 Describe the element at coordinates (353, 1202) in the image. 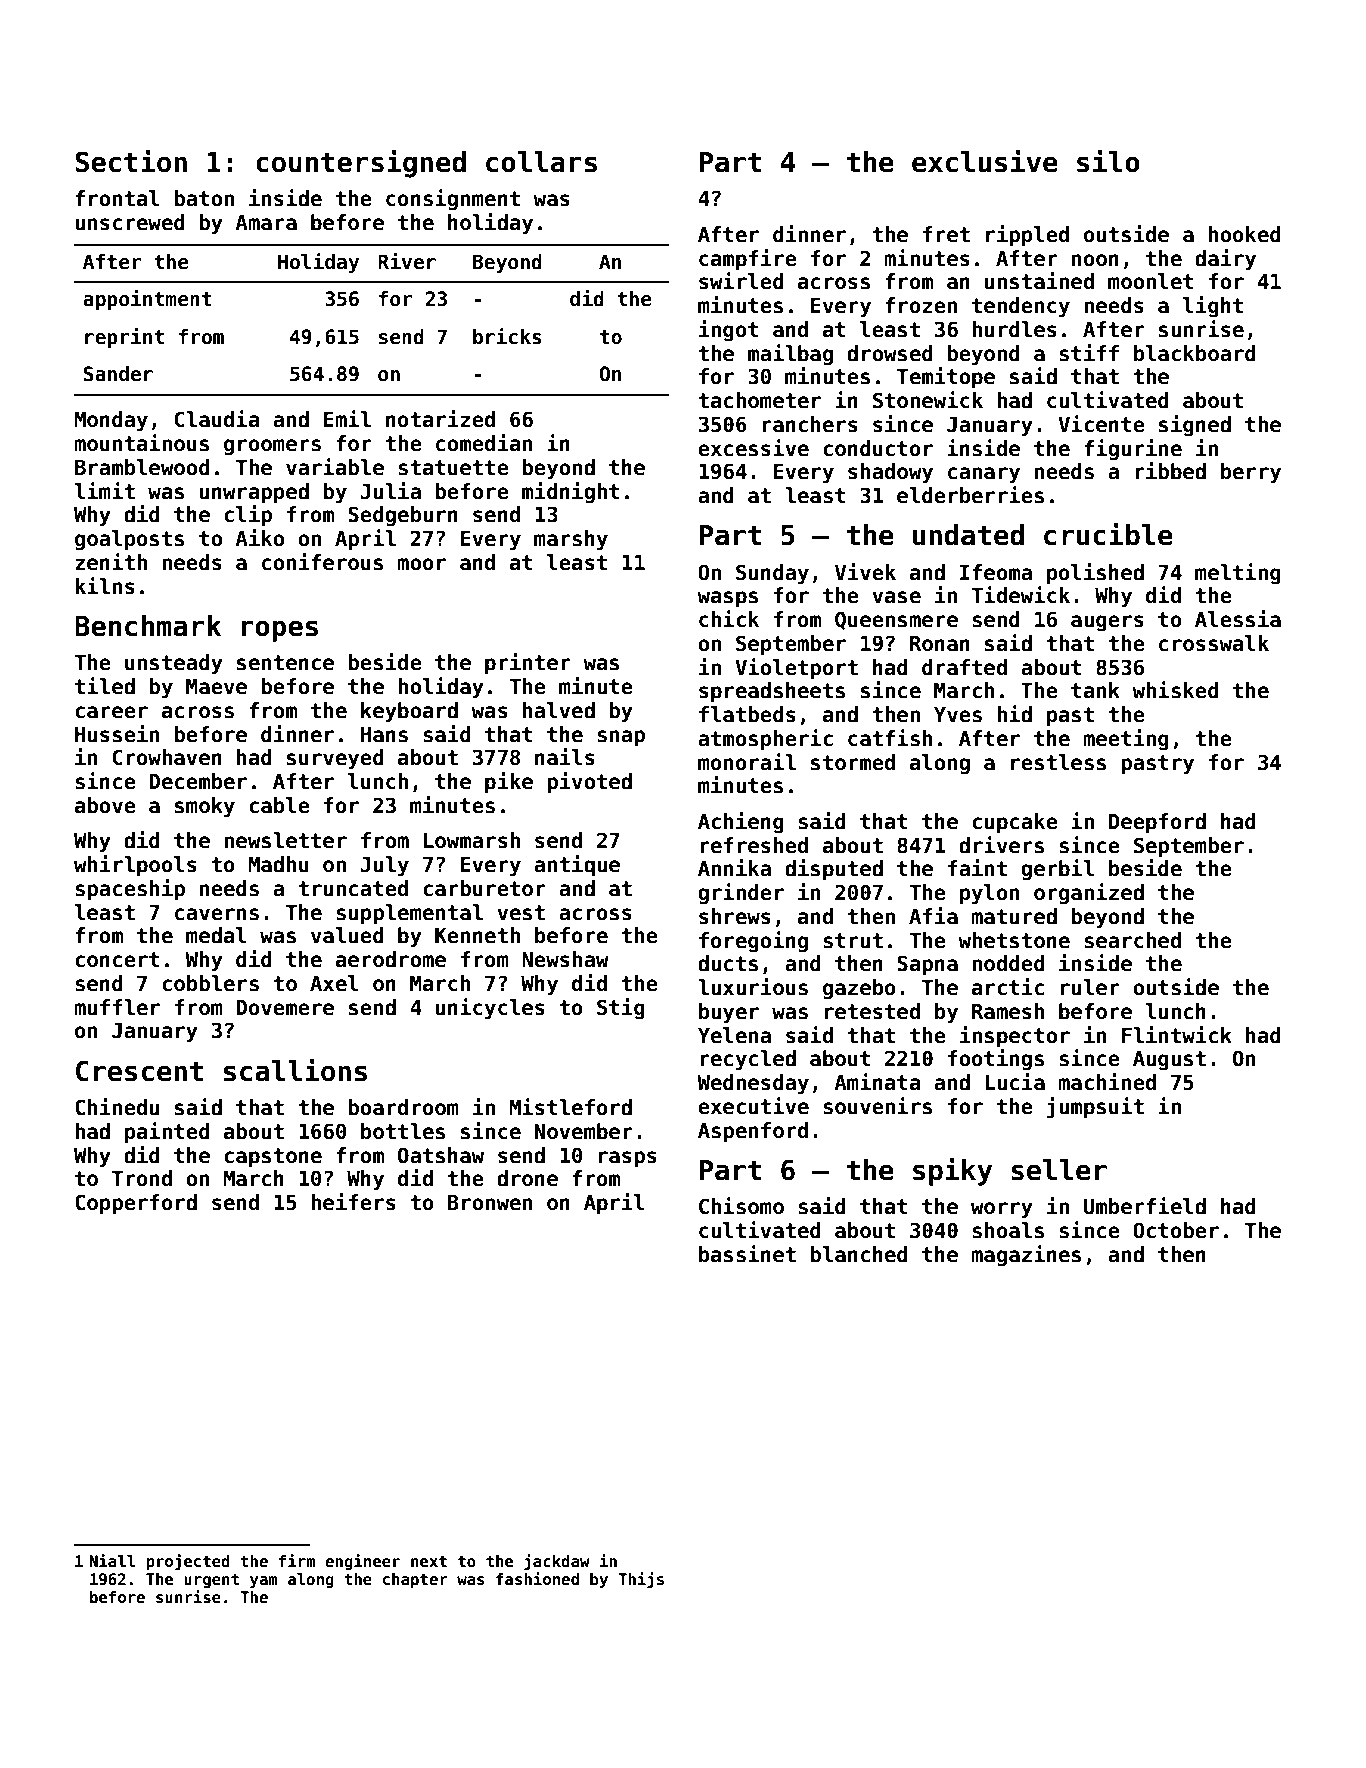

I see `heifers` at that location.
